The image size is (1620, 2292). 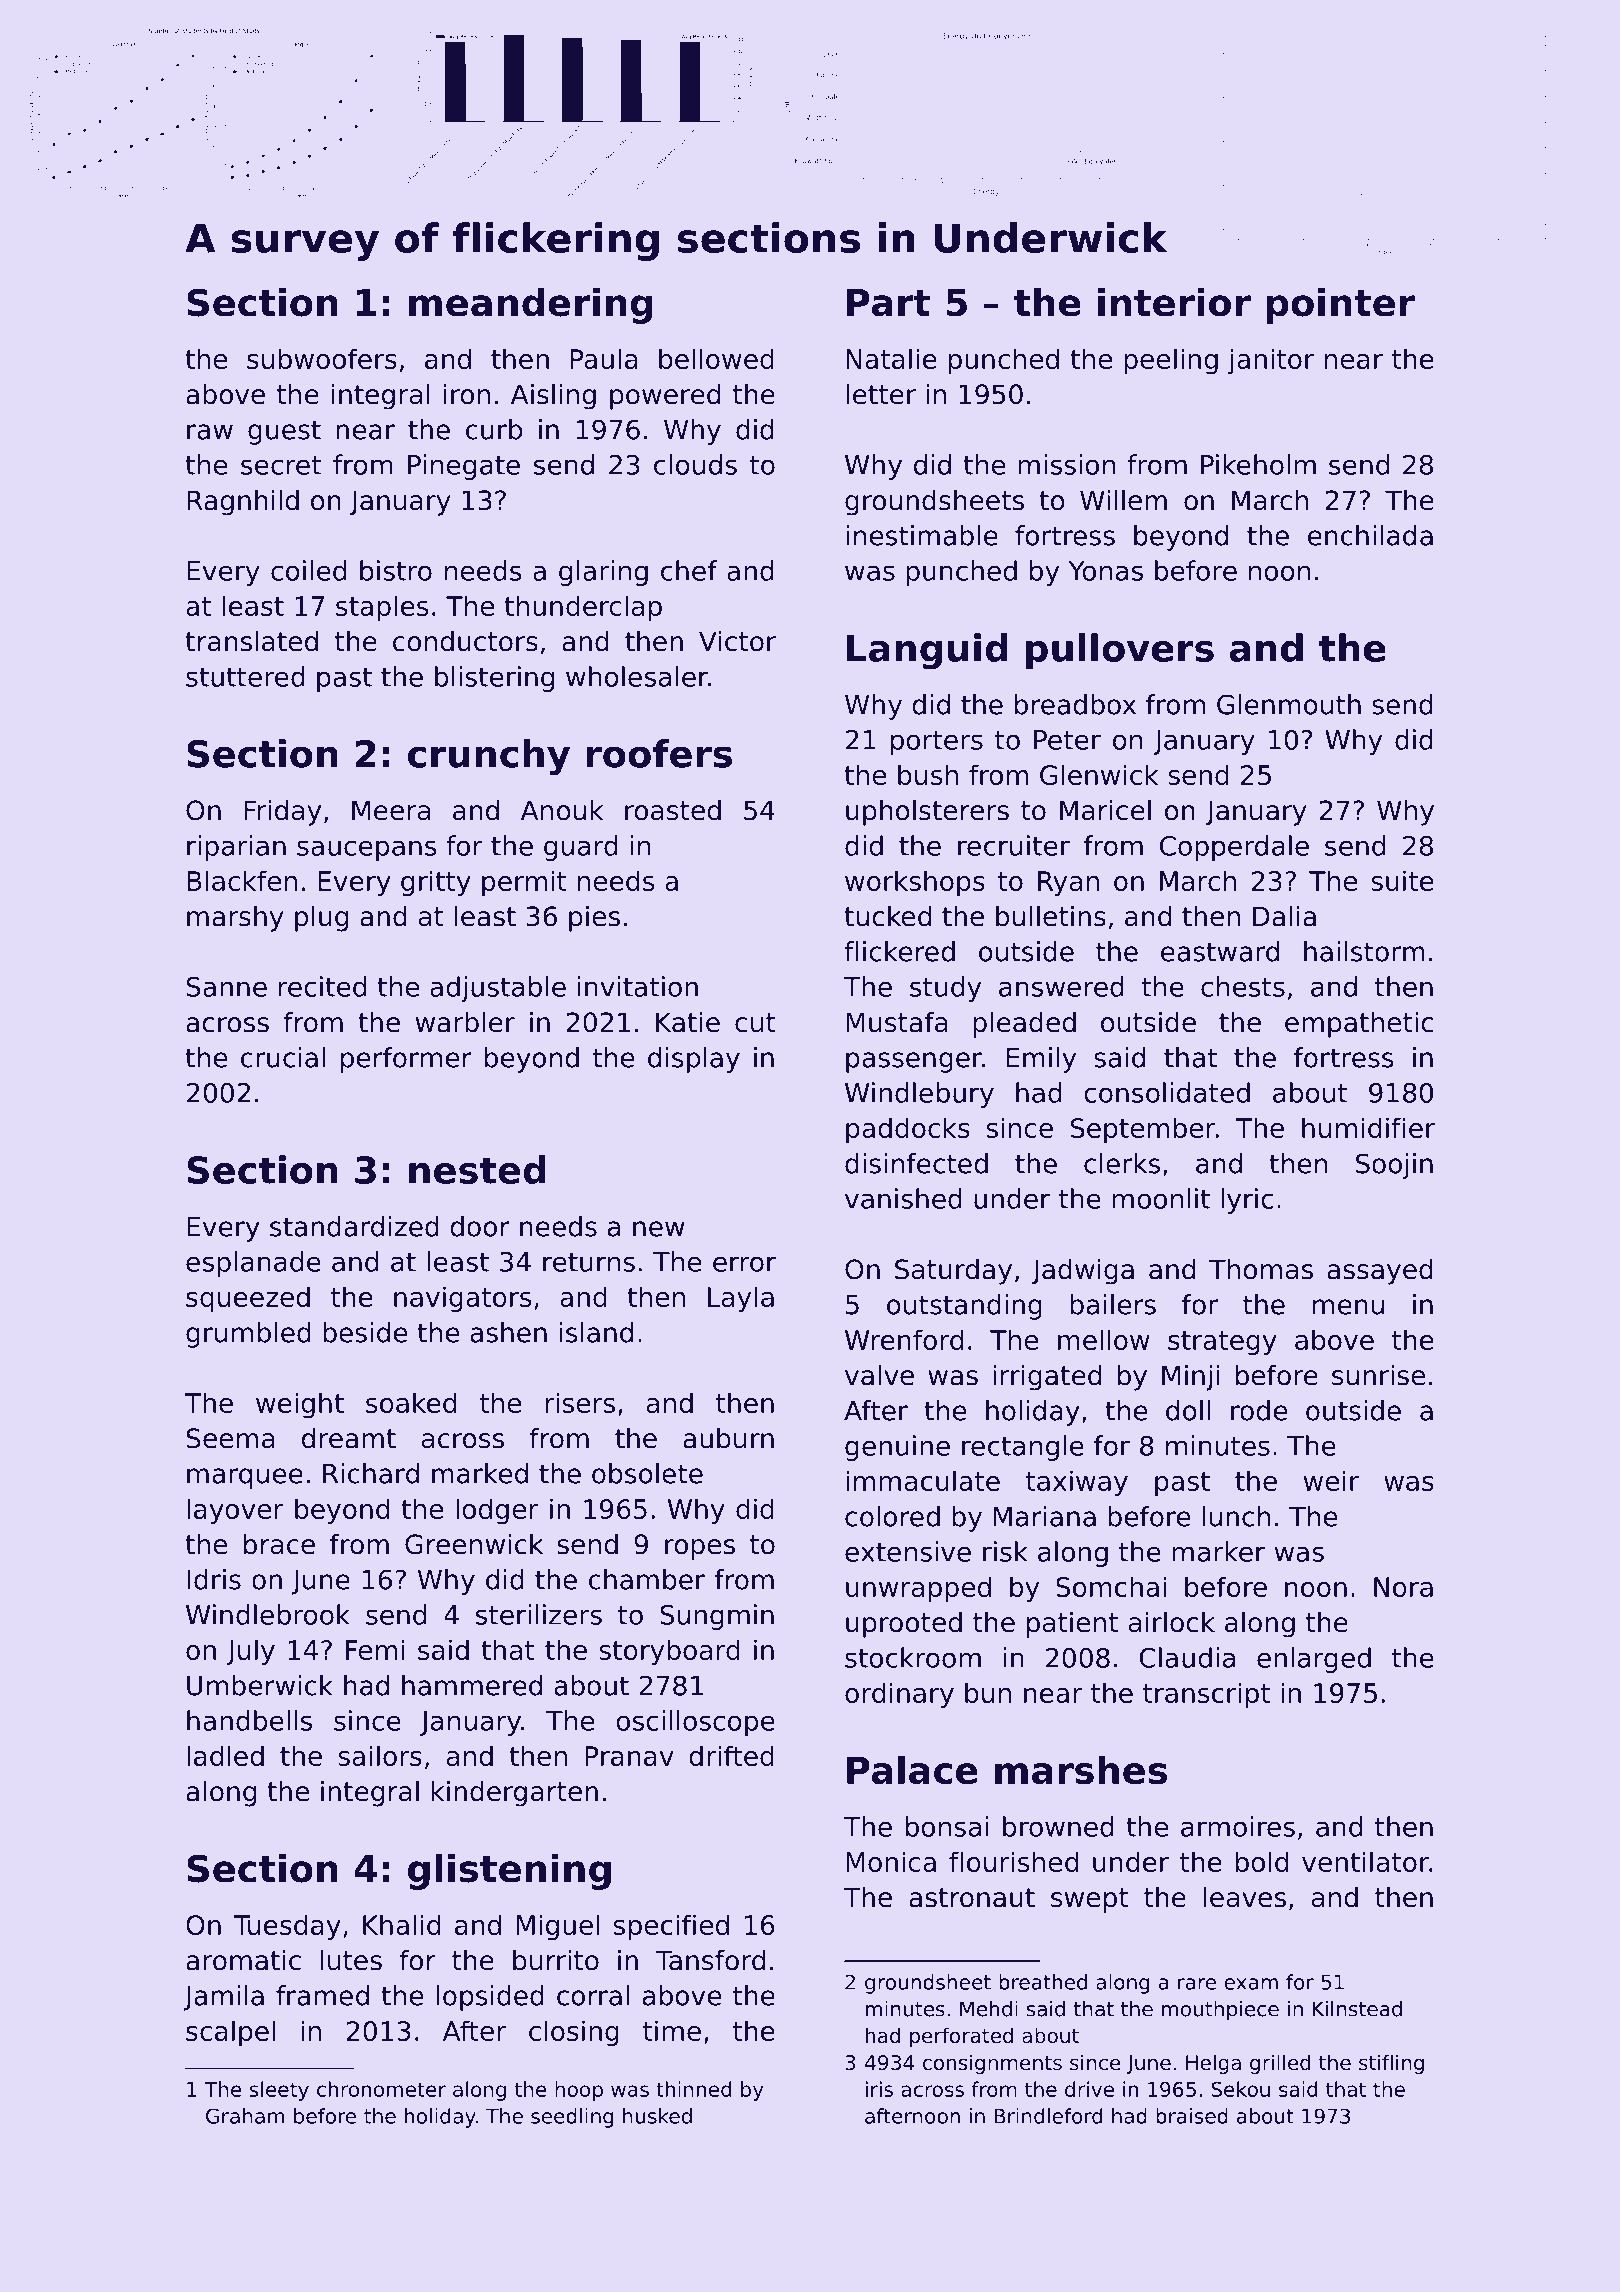 What do you see at coordinates (903, 1198) in the screenshot?
I see `vanished` at bounding box center [903, 1198].
